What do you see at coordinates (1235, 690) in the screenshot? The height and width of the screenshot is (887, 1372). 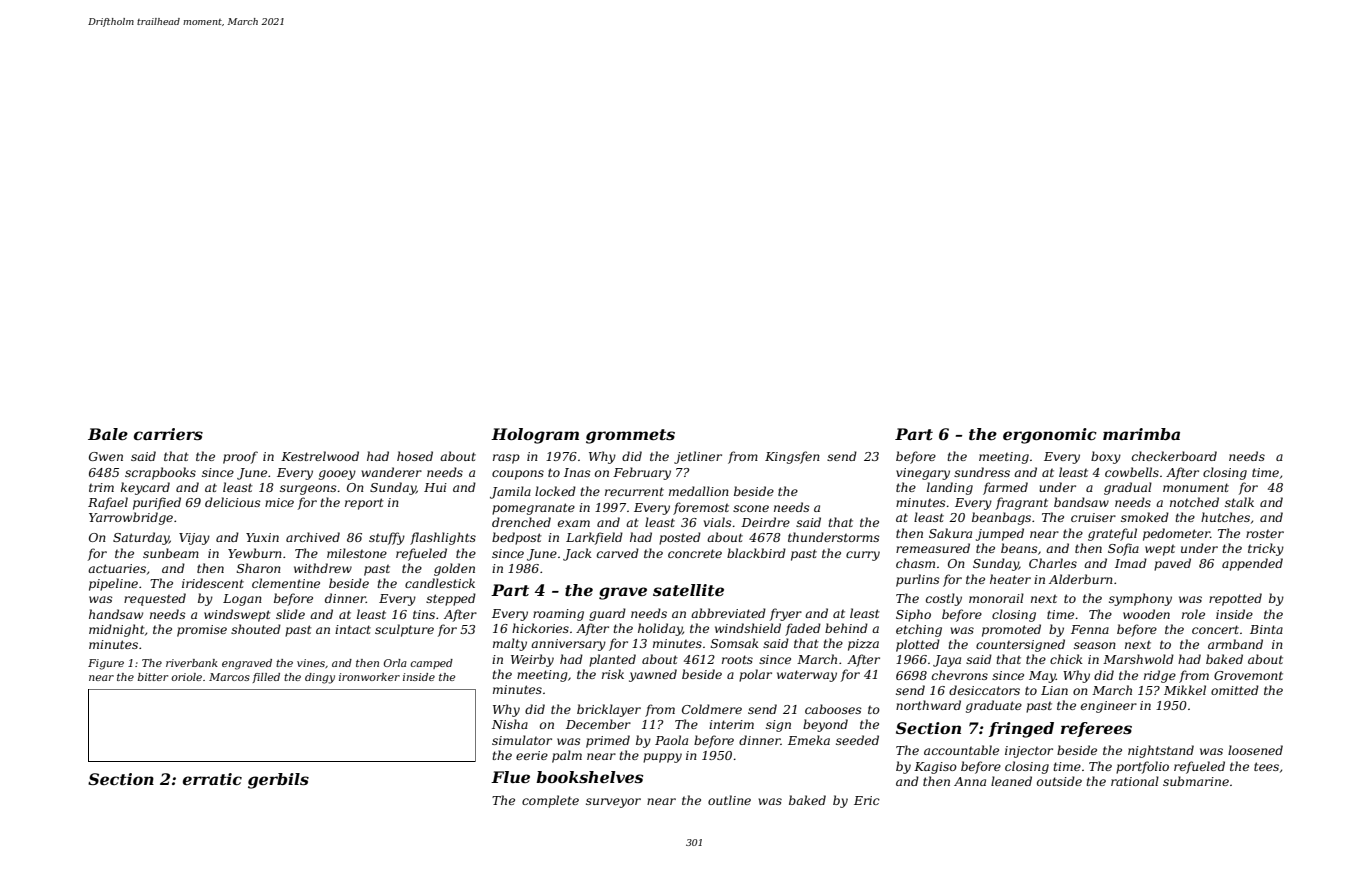 I see `omitted` at bounding box center [1235, 690].
